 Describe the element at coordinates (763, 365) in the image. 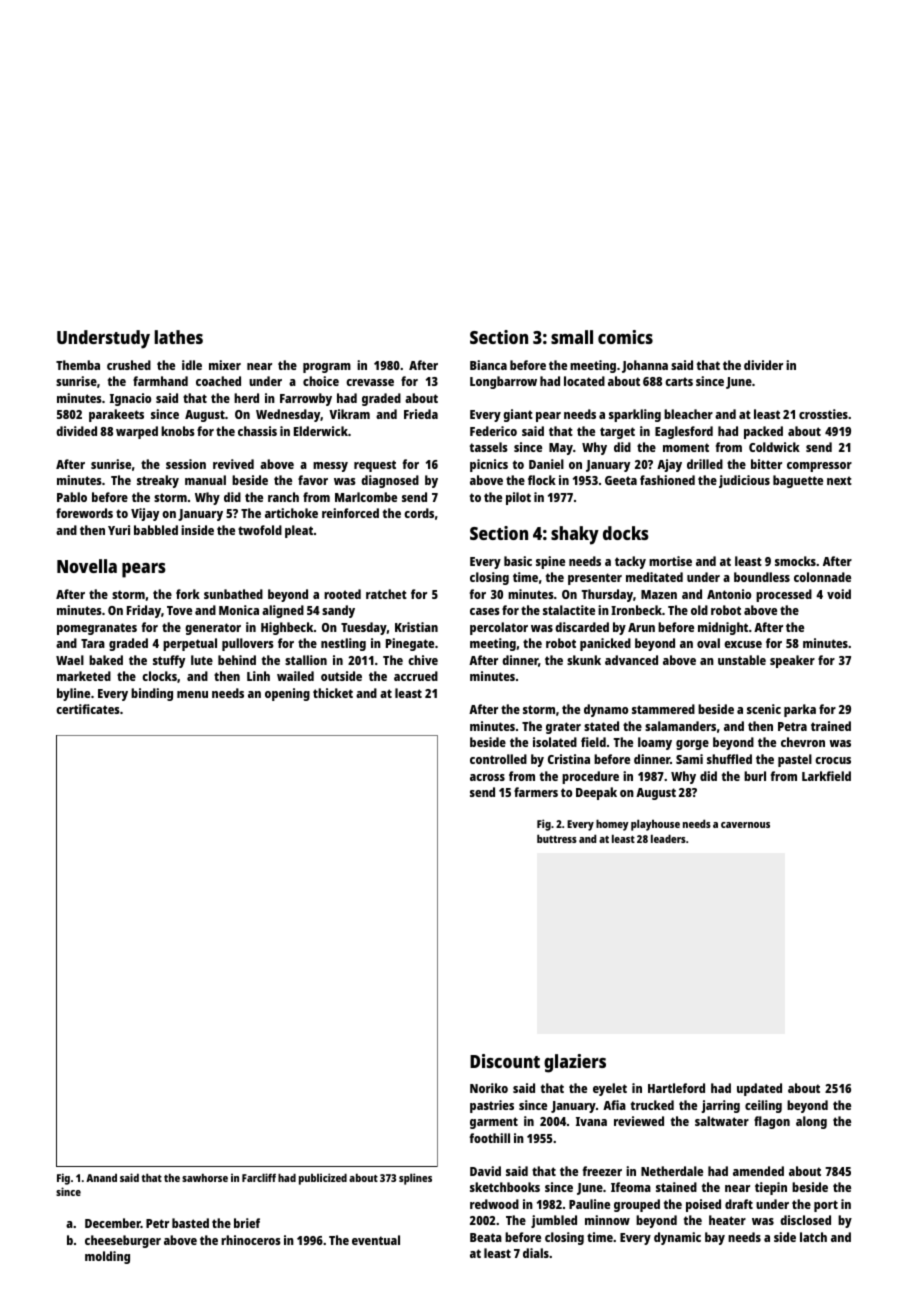

I see `divider` at that location.
